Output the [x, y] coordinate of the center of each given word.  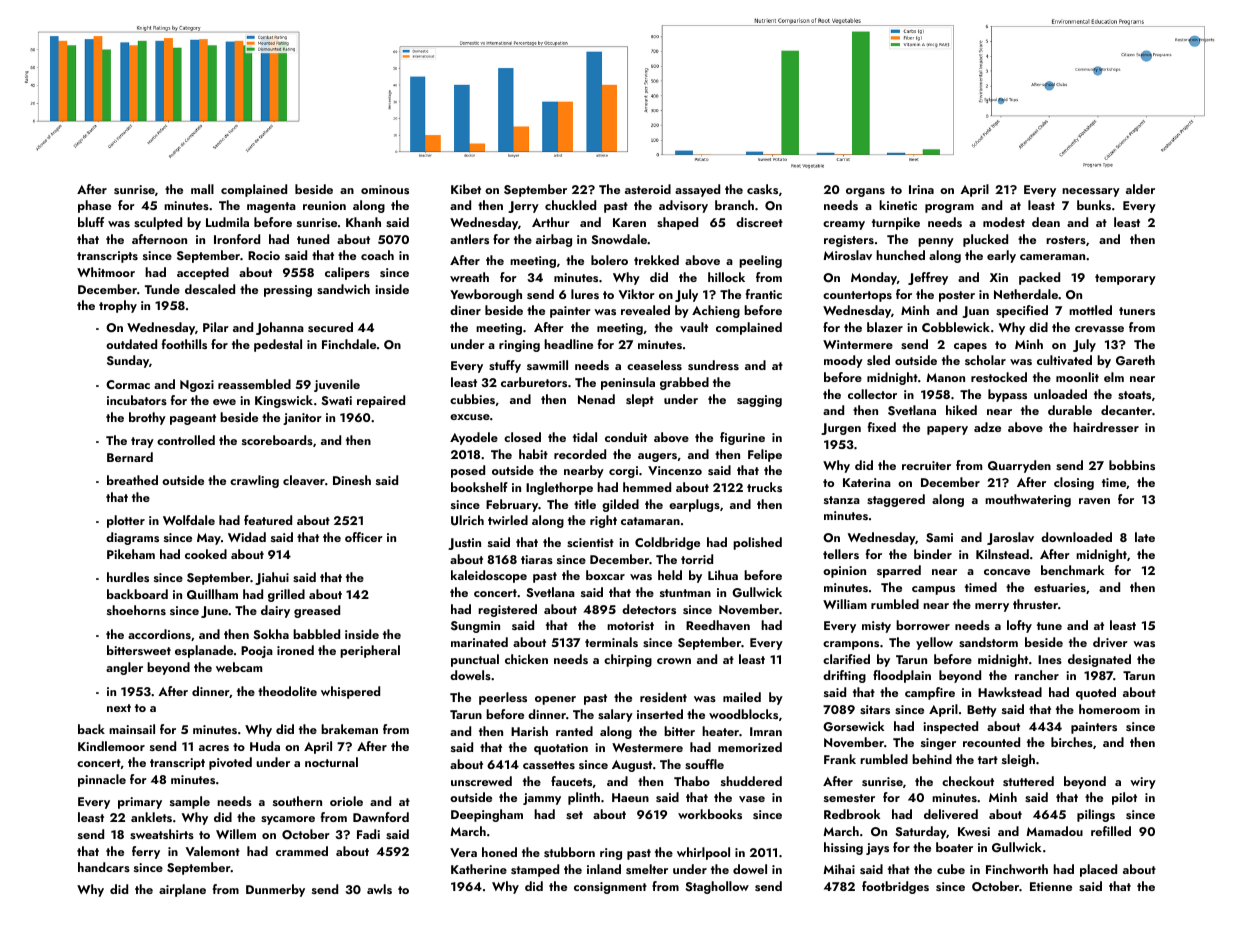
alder [1140, 189]
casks [762, 189]
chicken [526, 659]
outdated [131, 344]
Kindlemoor [111, 746]
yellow [934, 643]
